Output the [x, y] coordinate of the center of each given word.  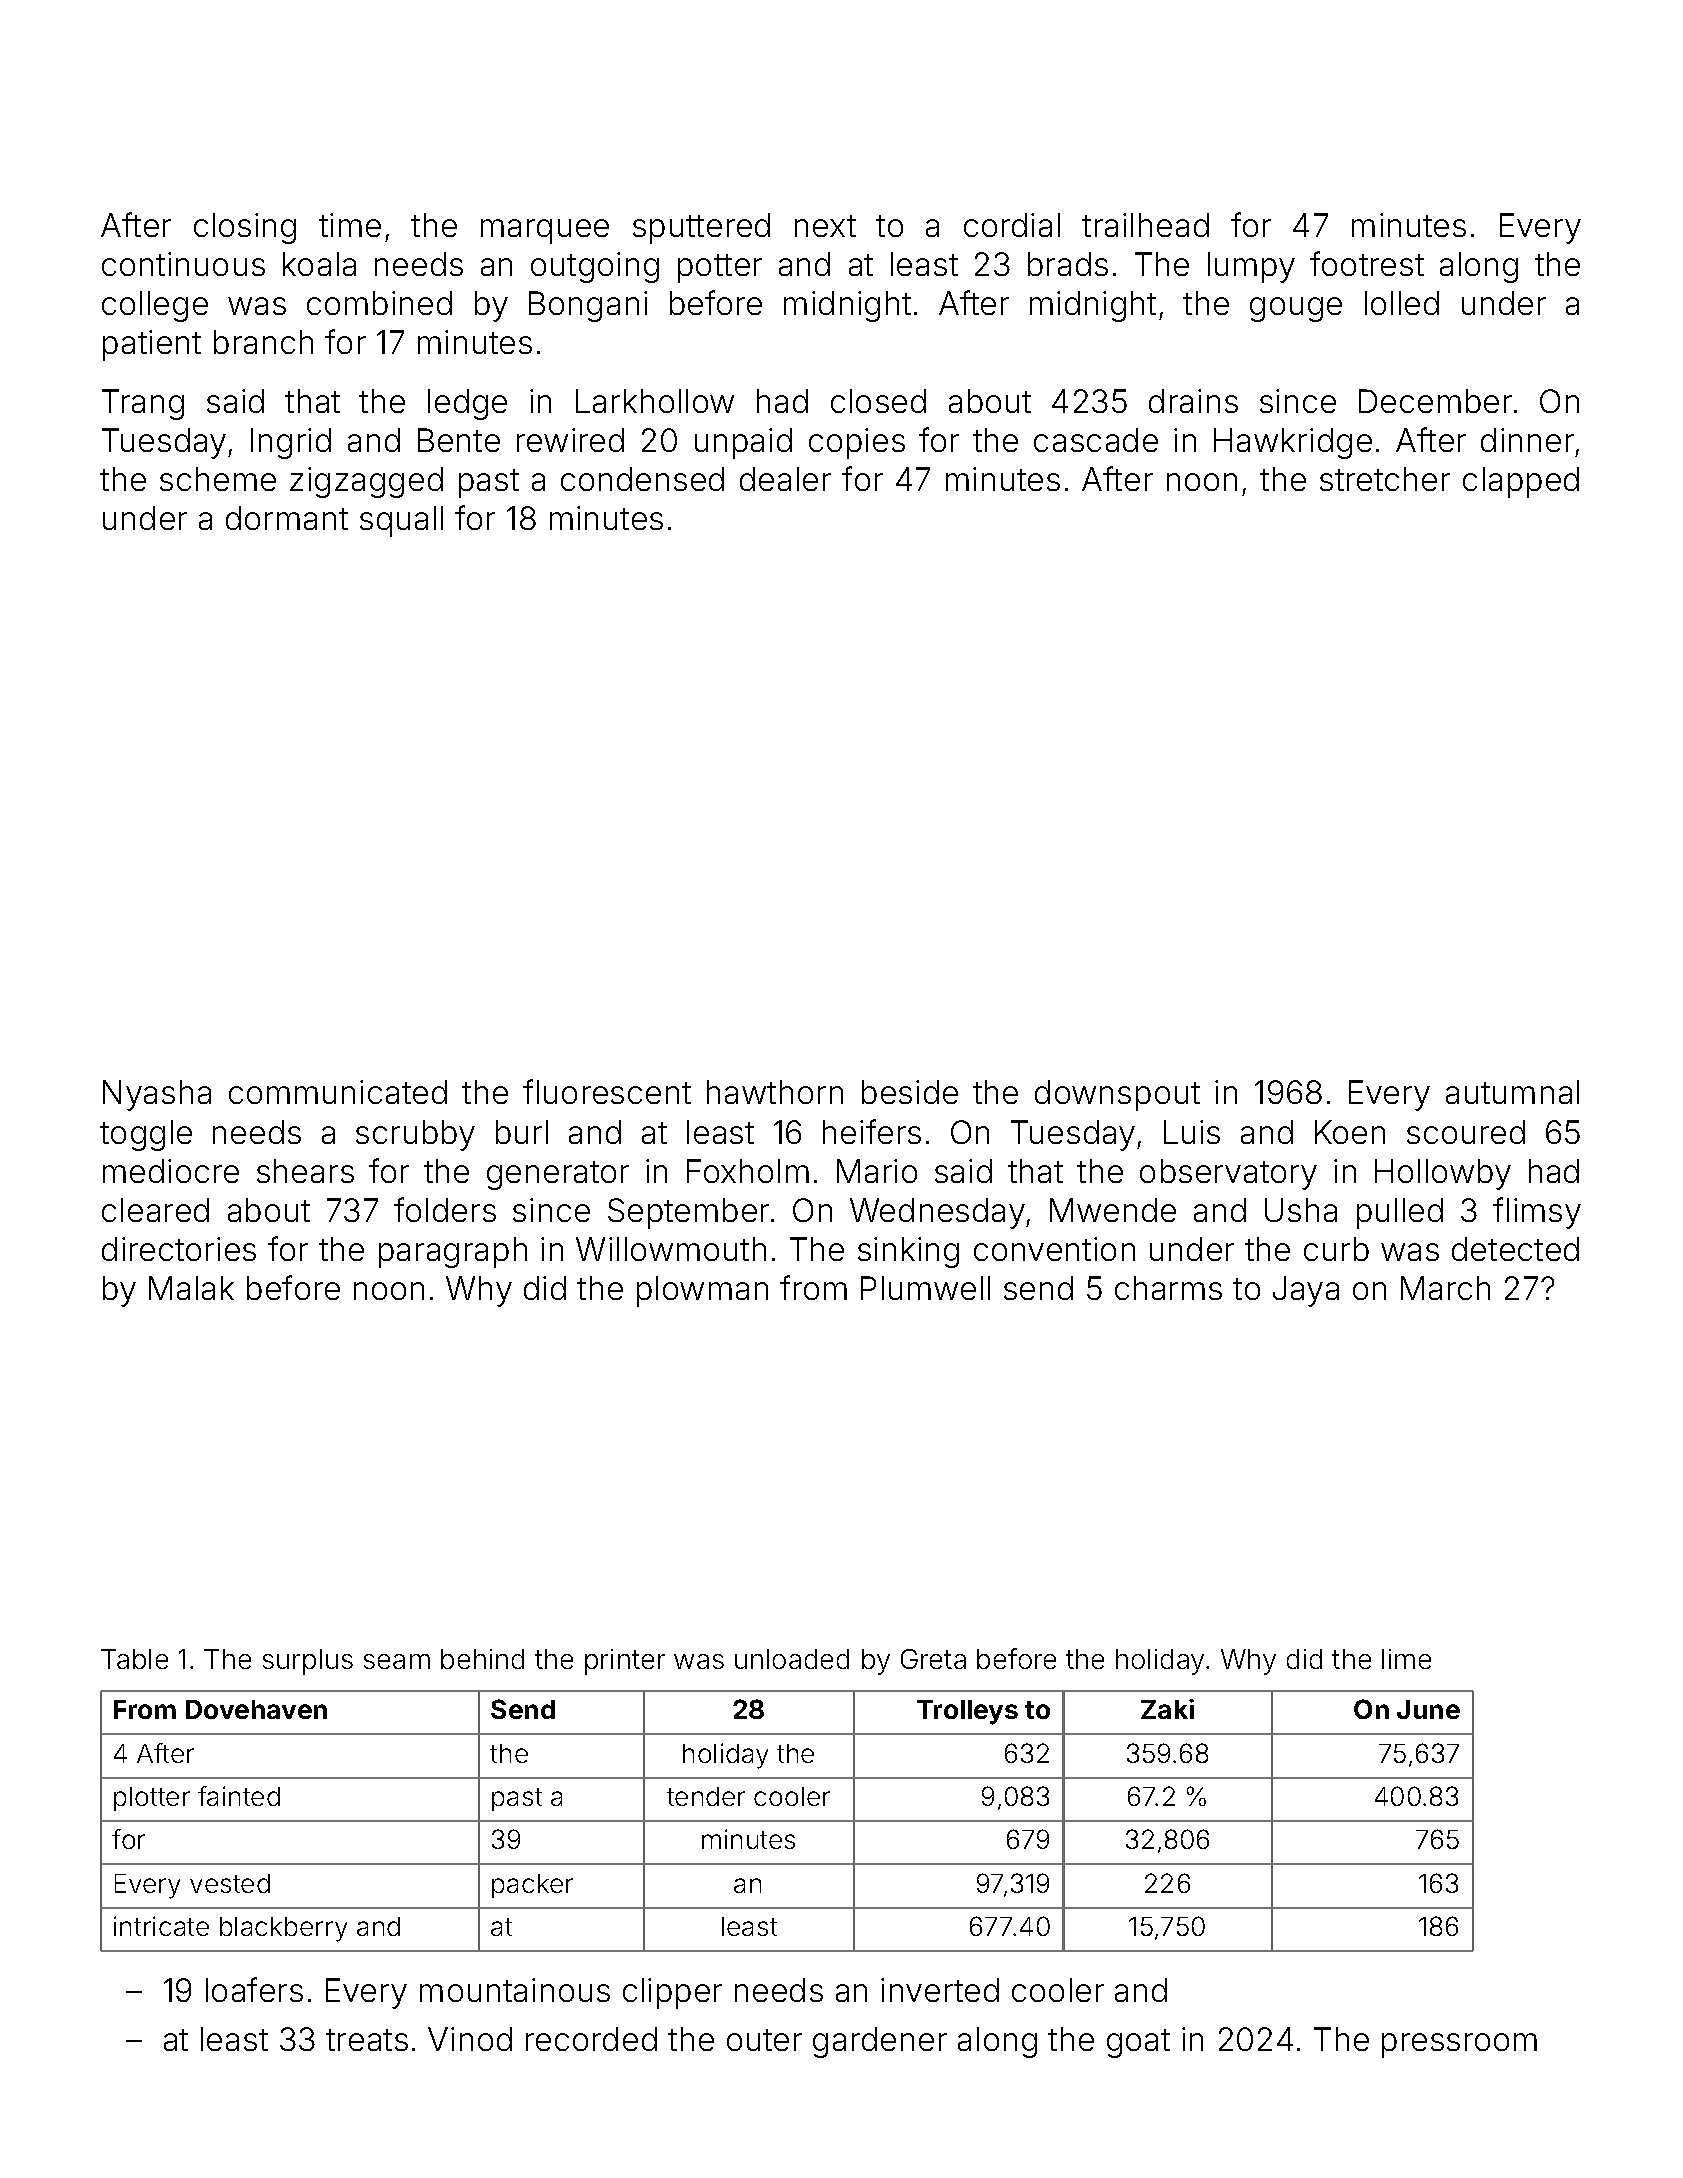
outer [764, 2040]
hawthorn [775, 1092]
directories [179, 1249]
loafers [254, 1989]
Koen [1350, 1132]
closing [245, 228]
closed [878, 401]
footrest [1367, 263]
